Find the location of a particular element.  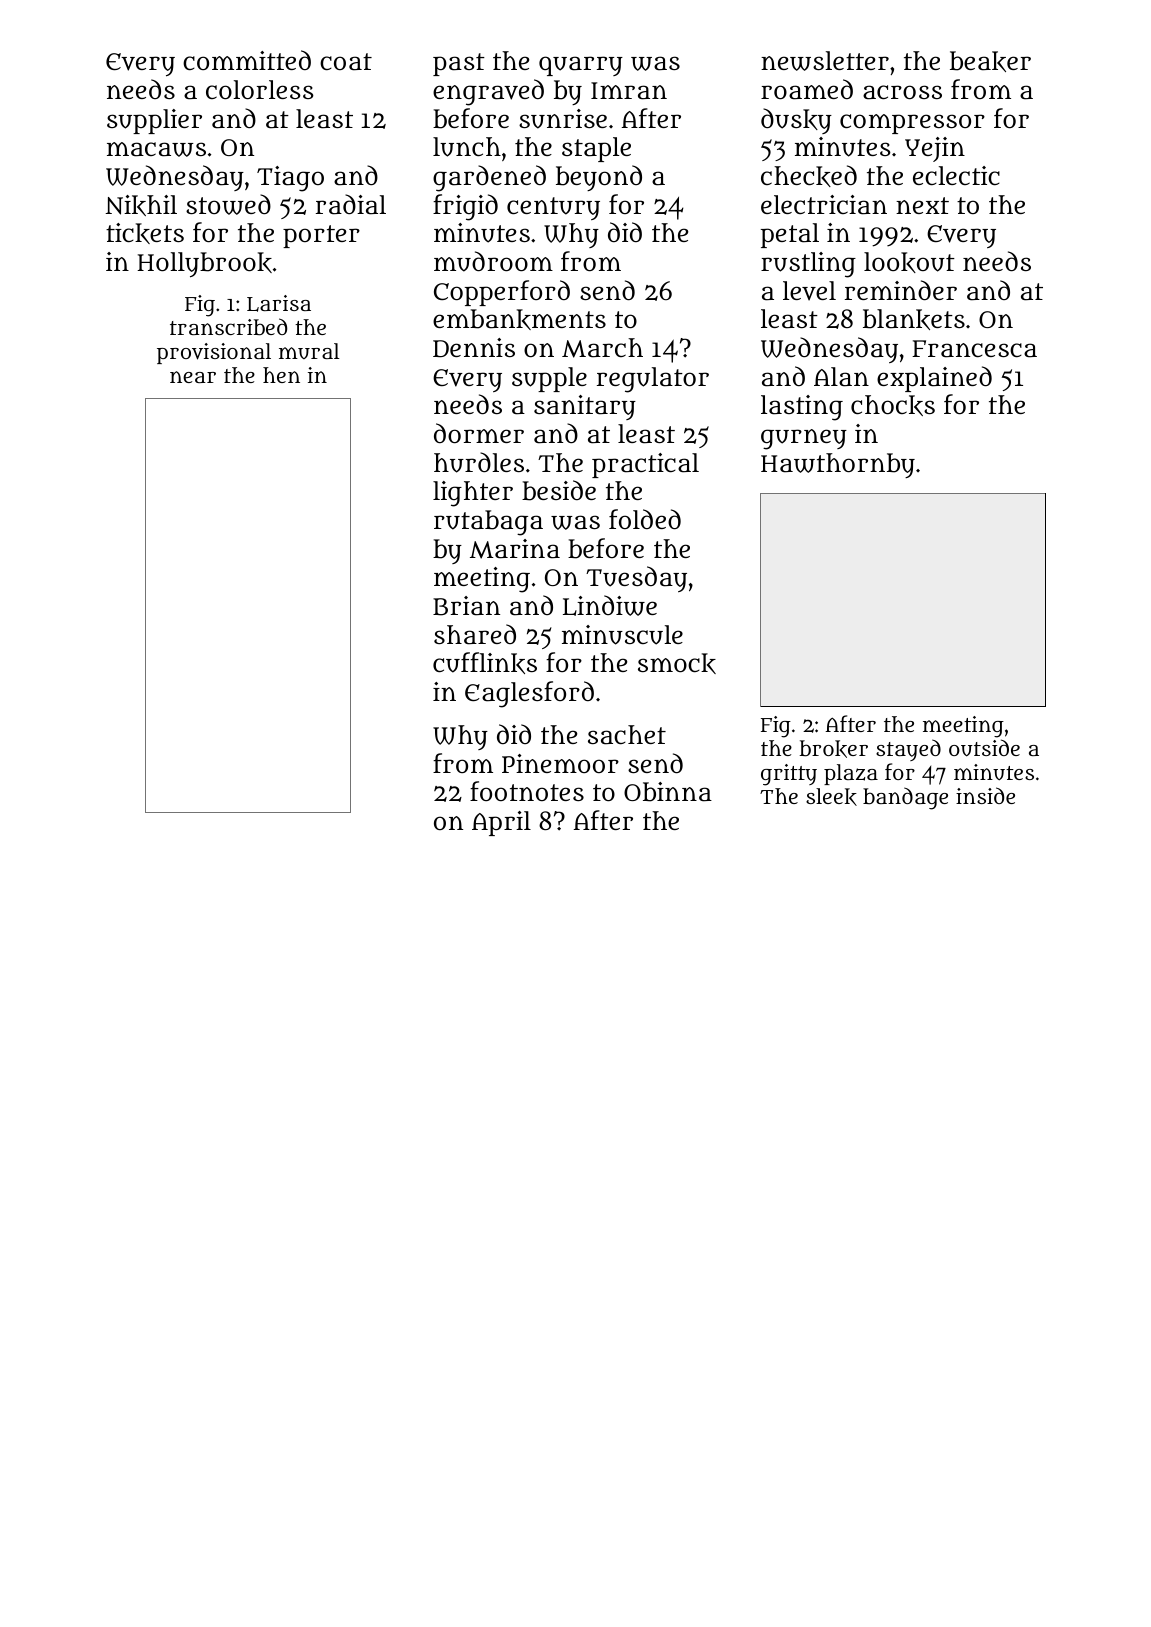

Eaglesford is located at coordinates (529, 694).
